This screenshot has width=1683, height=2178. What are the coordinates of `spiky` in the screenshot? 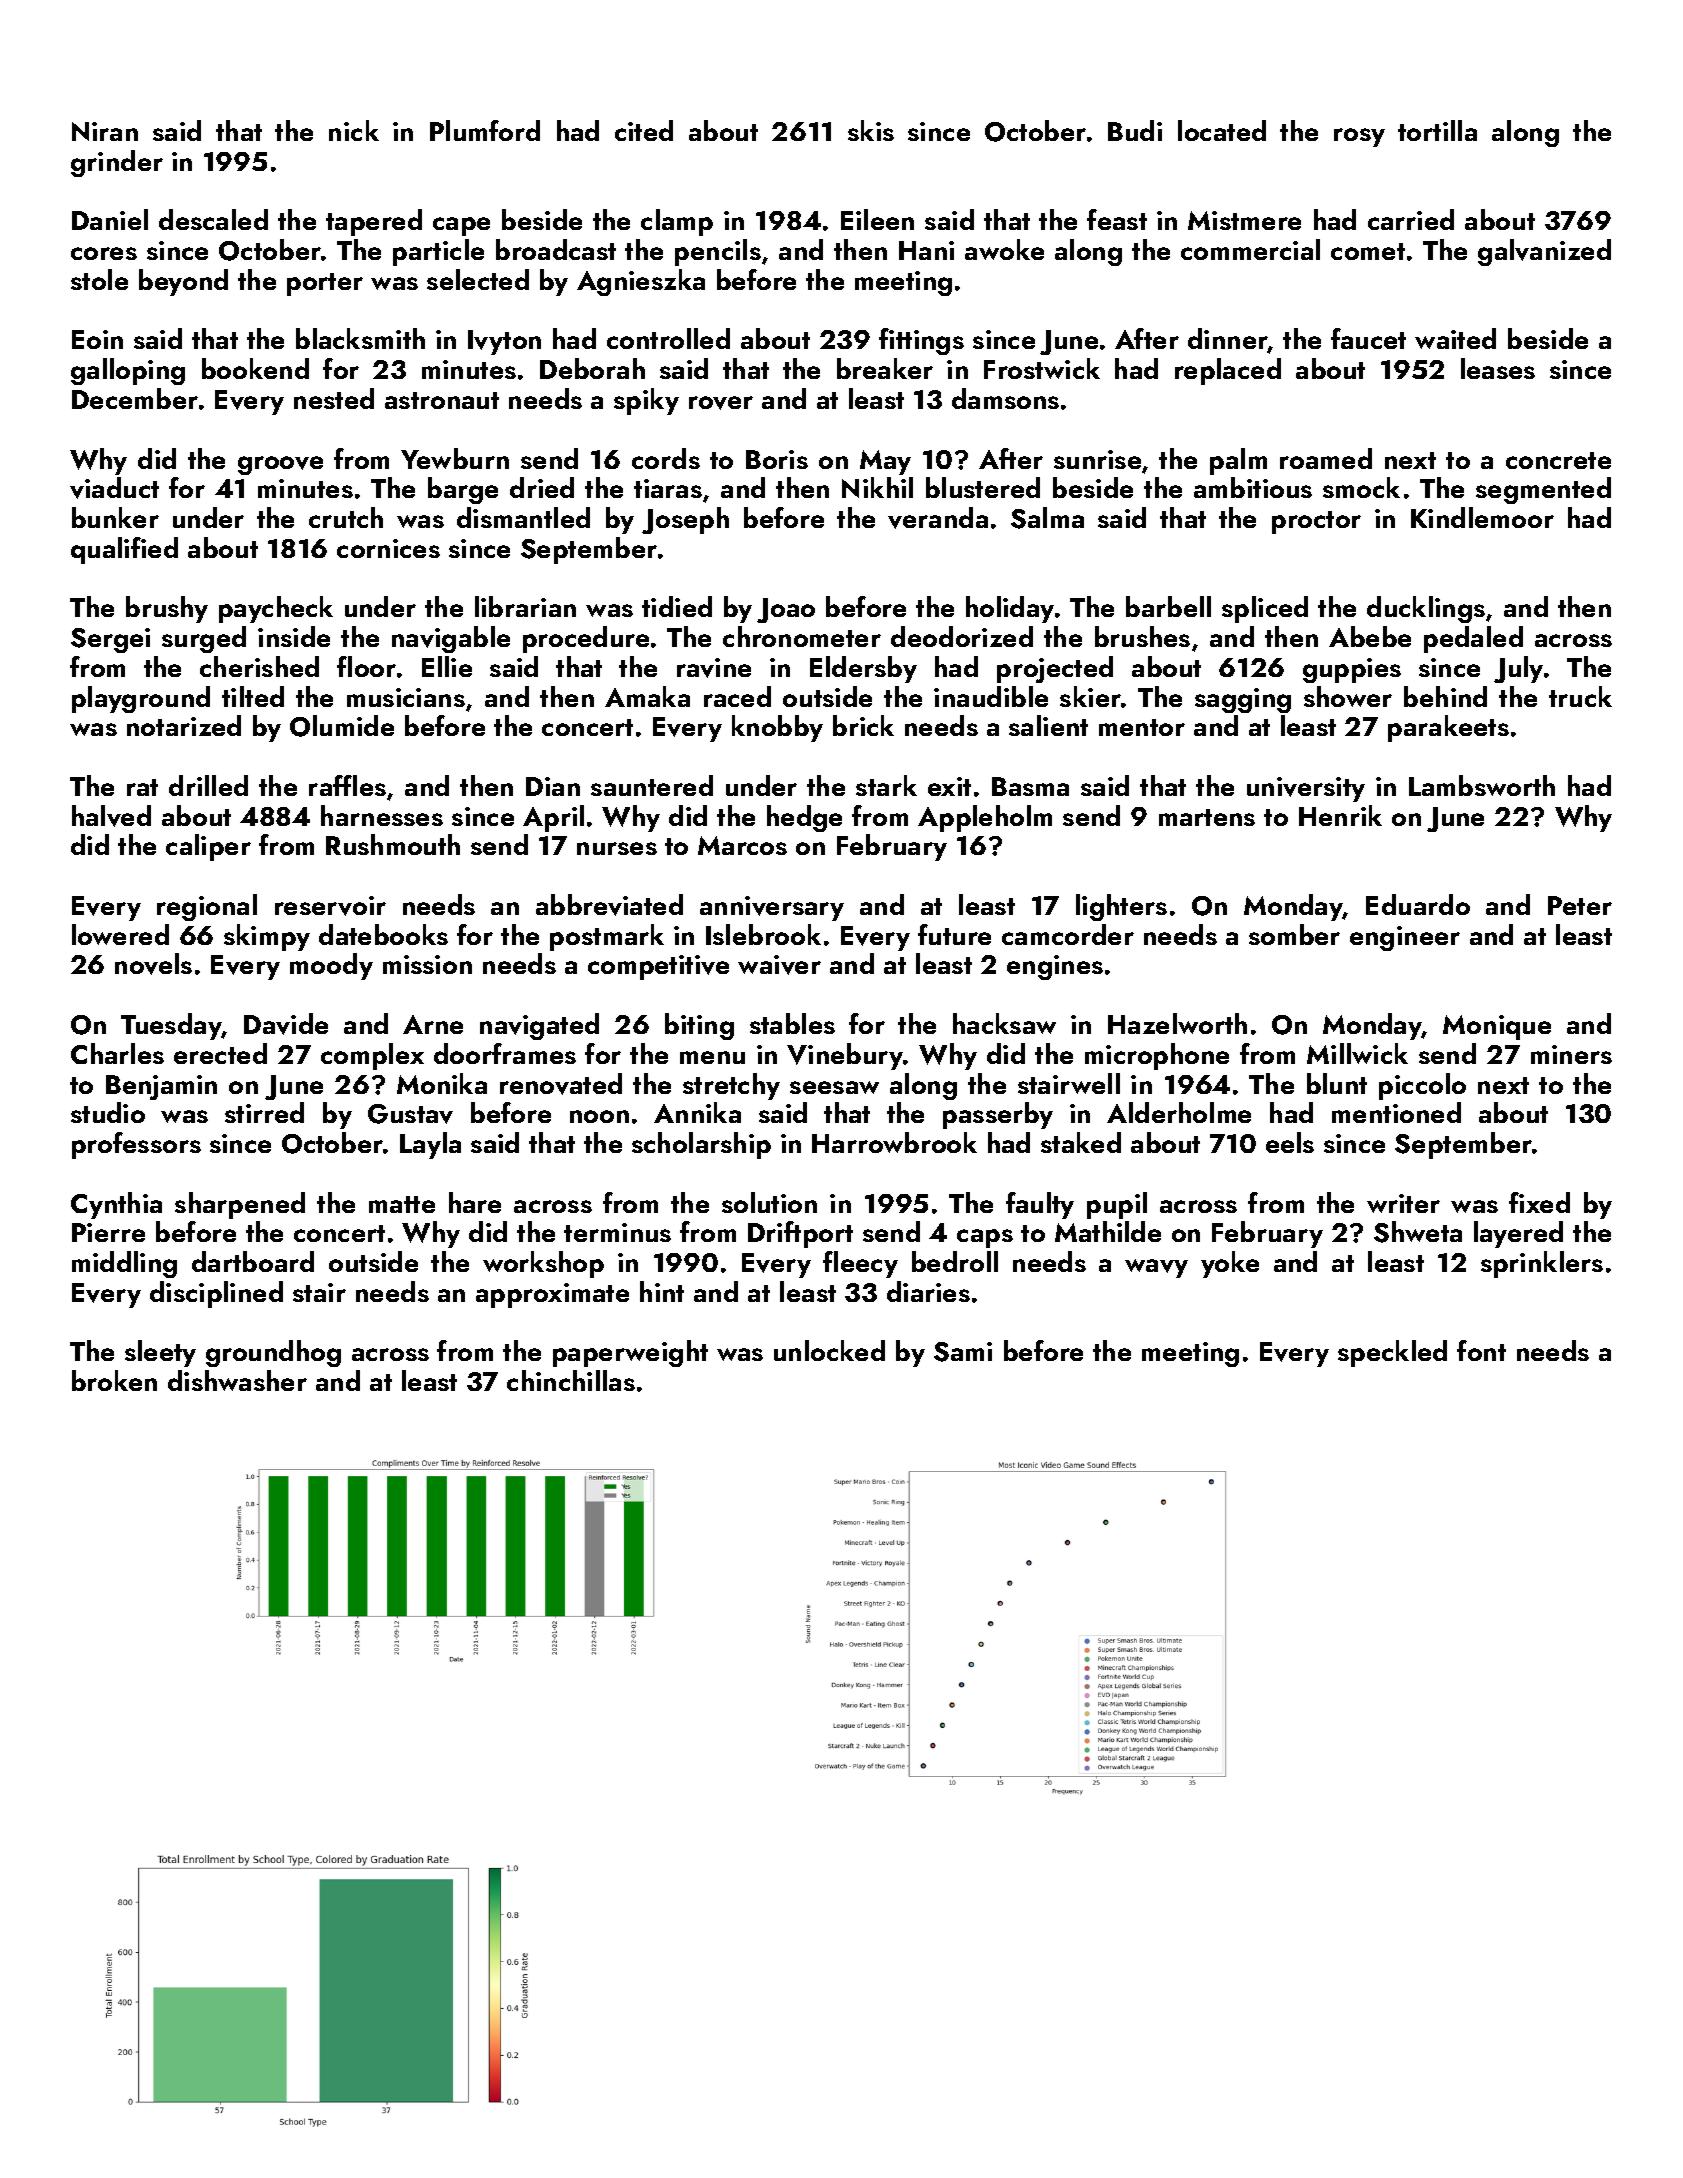 It's located at (646, 401).
